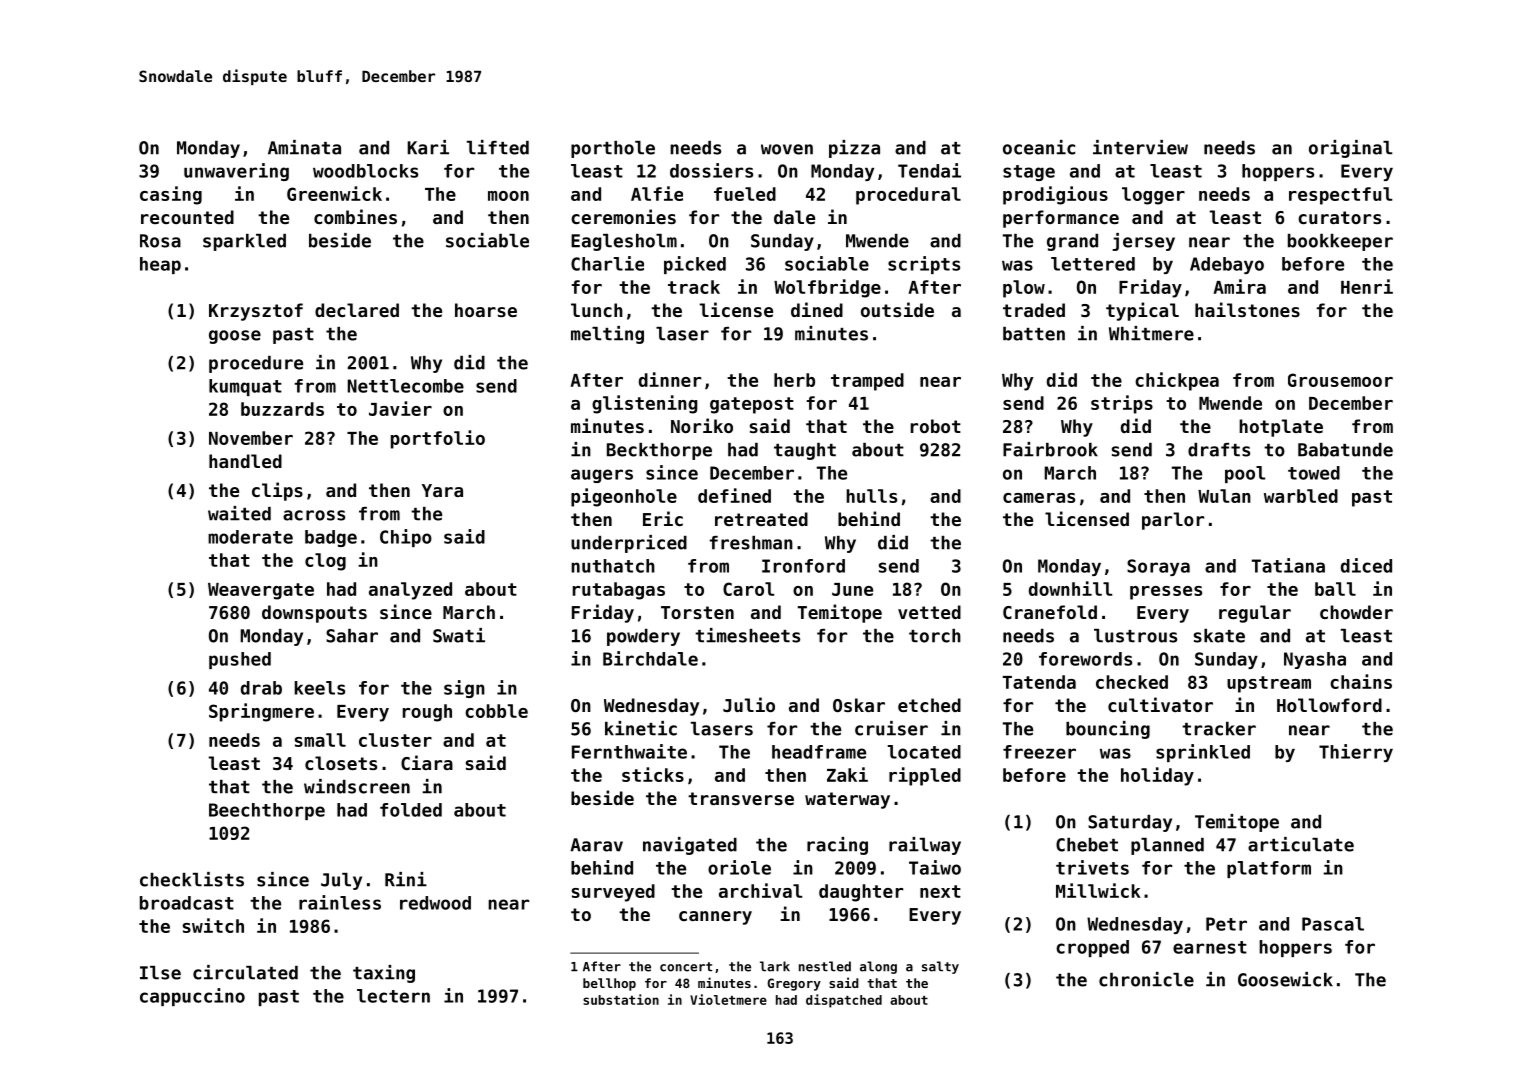 Image resolution: width=1532 pixels, height=1083 pixels. I want to click on Kari, so click(428, 147).
